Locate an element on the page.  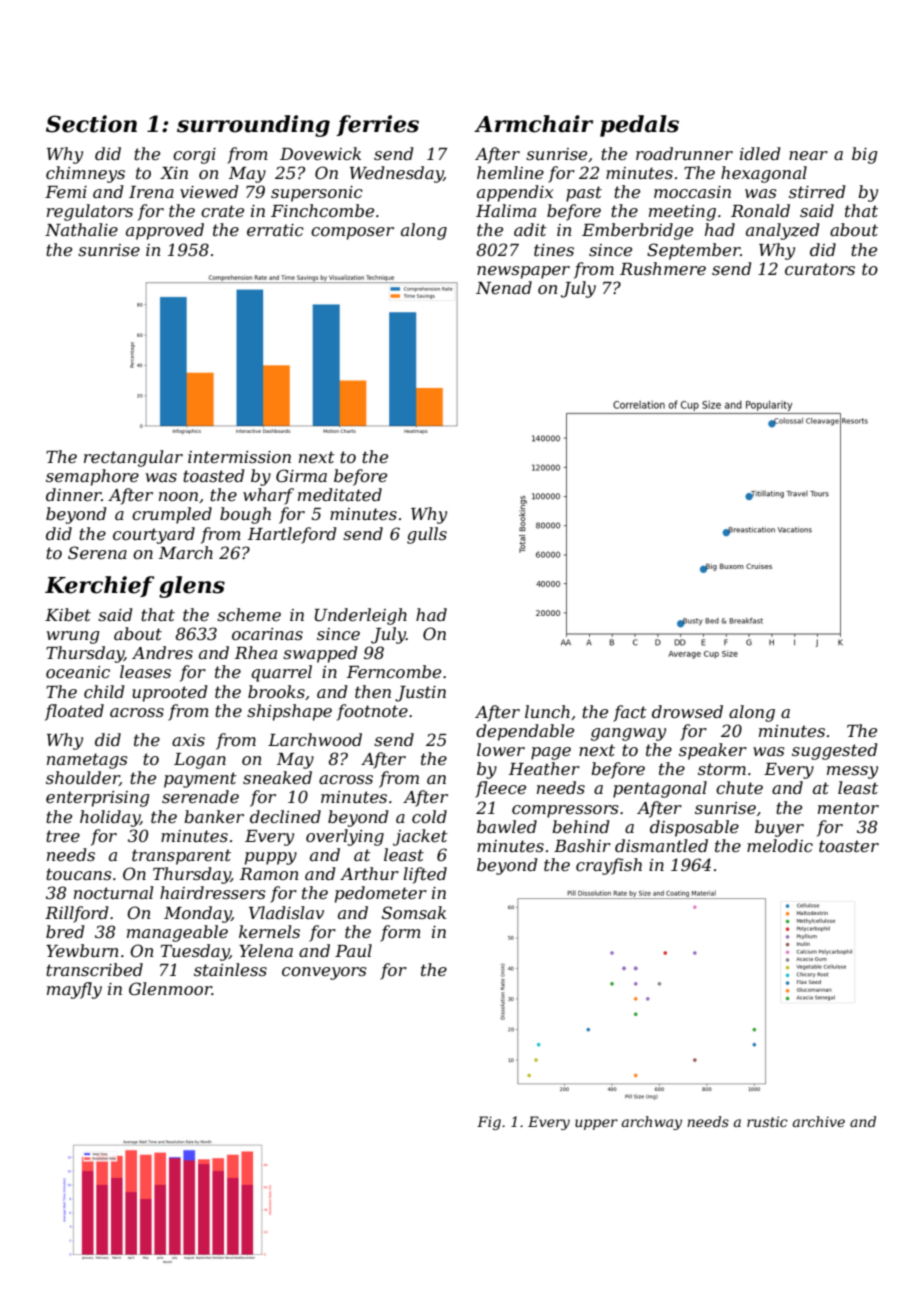
gulls is located at coordinates (427, 535).
